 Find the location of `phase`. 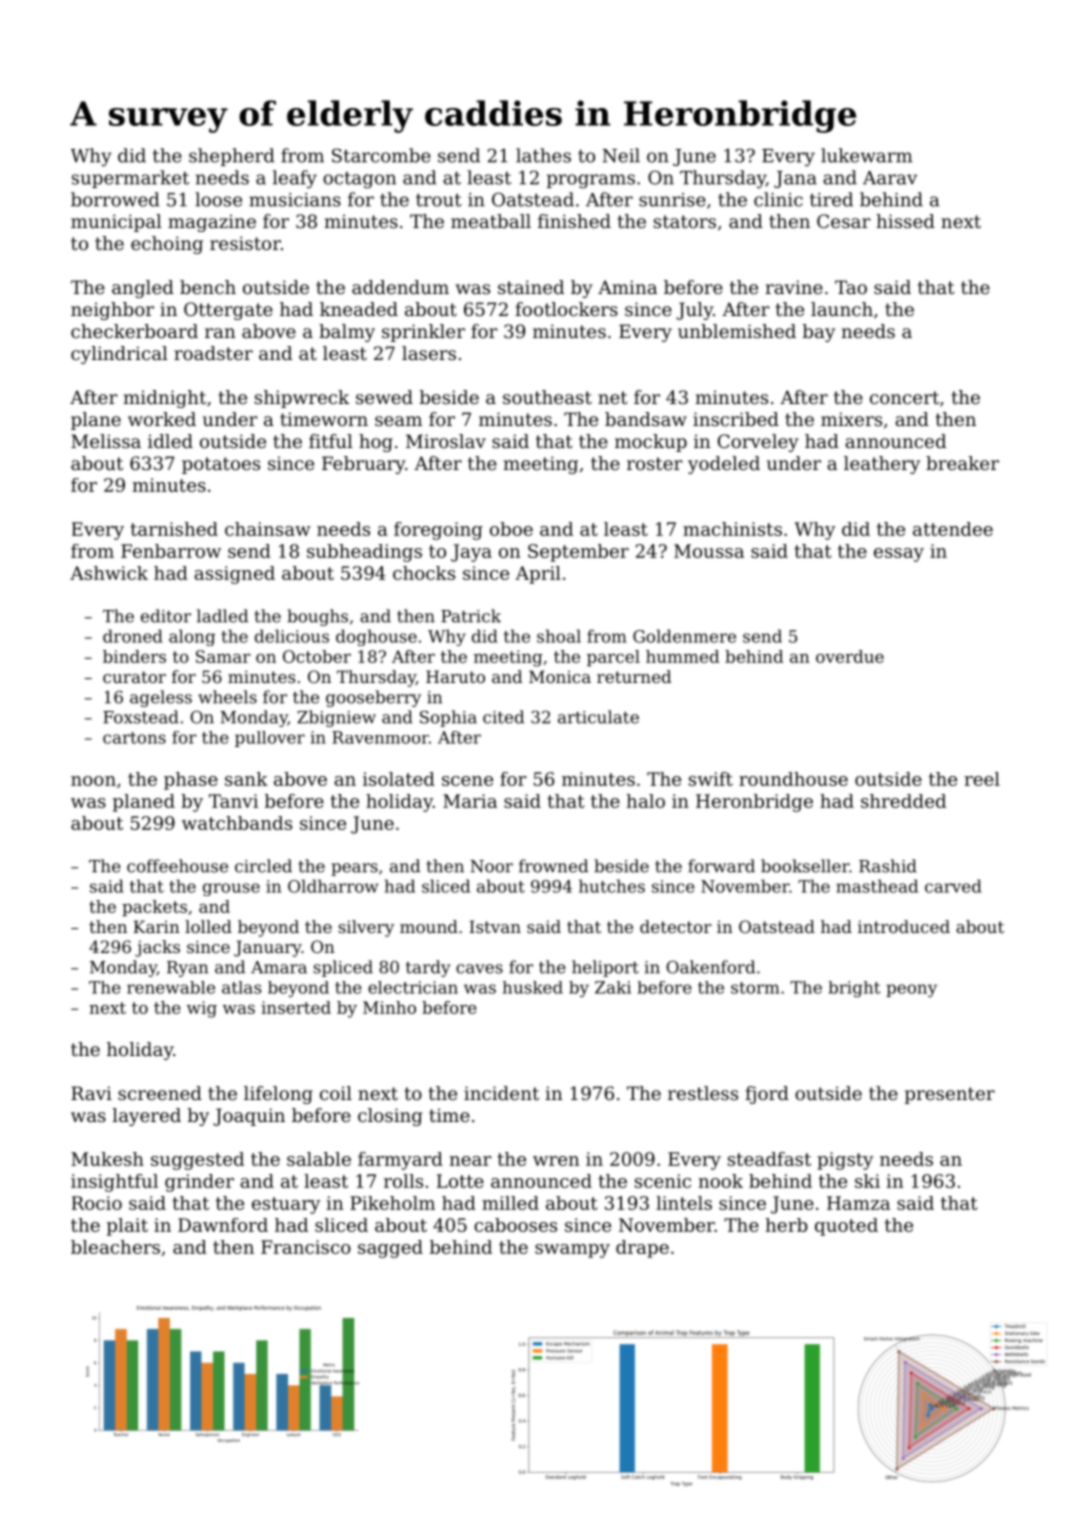

phase is located at coordinates (191, 781).
